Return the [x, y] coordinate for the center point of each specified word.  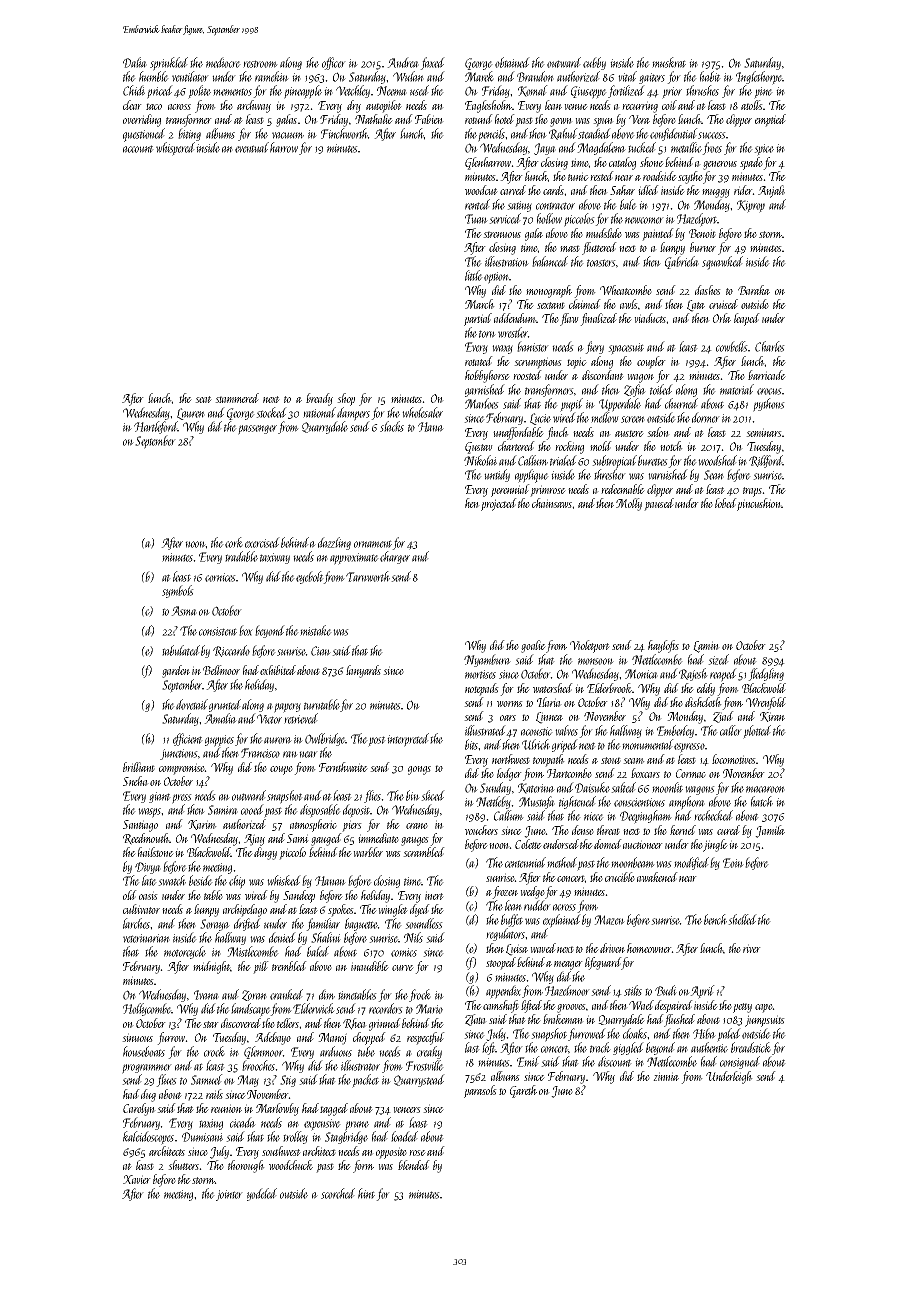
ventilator [190, 76]
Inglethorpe [759, 78]
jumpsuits [765, 1021]
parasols [480, 1091]
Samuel [207, 1079]
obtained [512, 62]
